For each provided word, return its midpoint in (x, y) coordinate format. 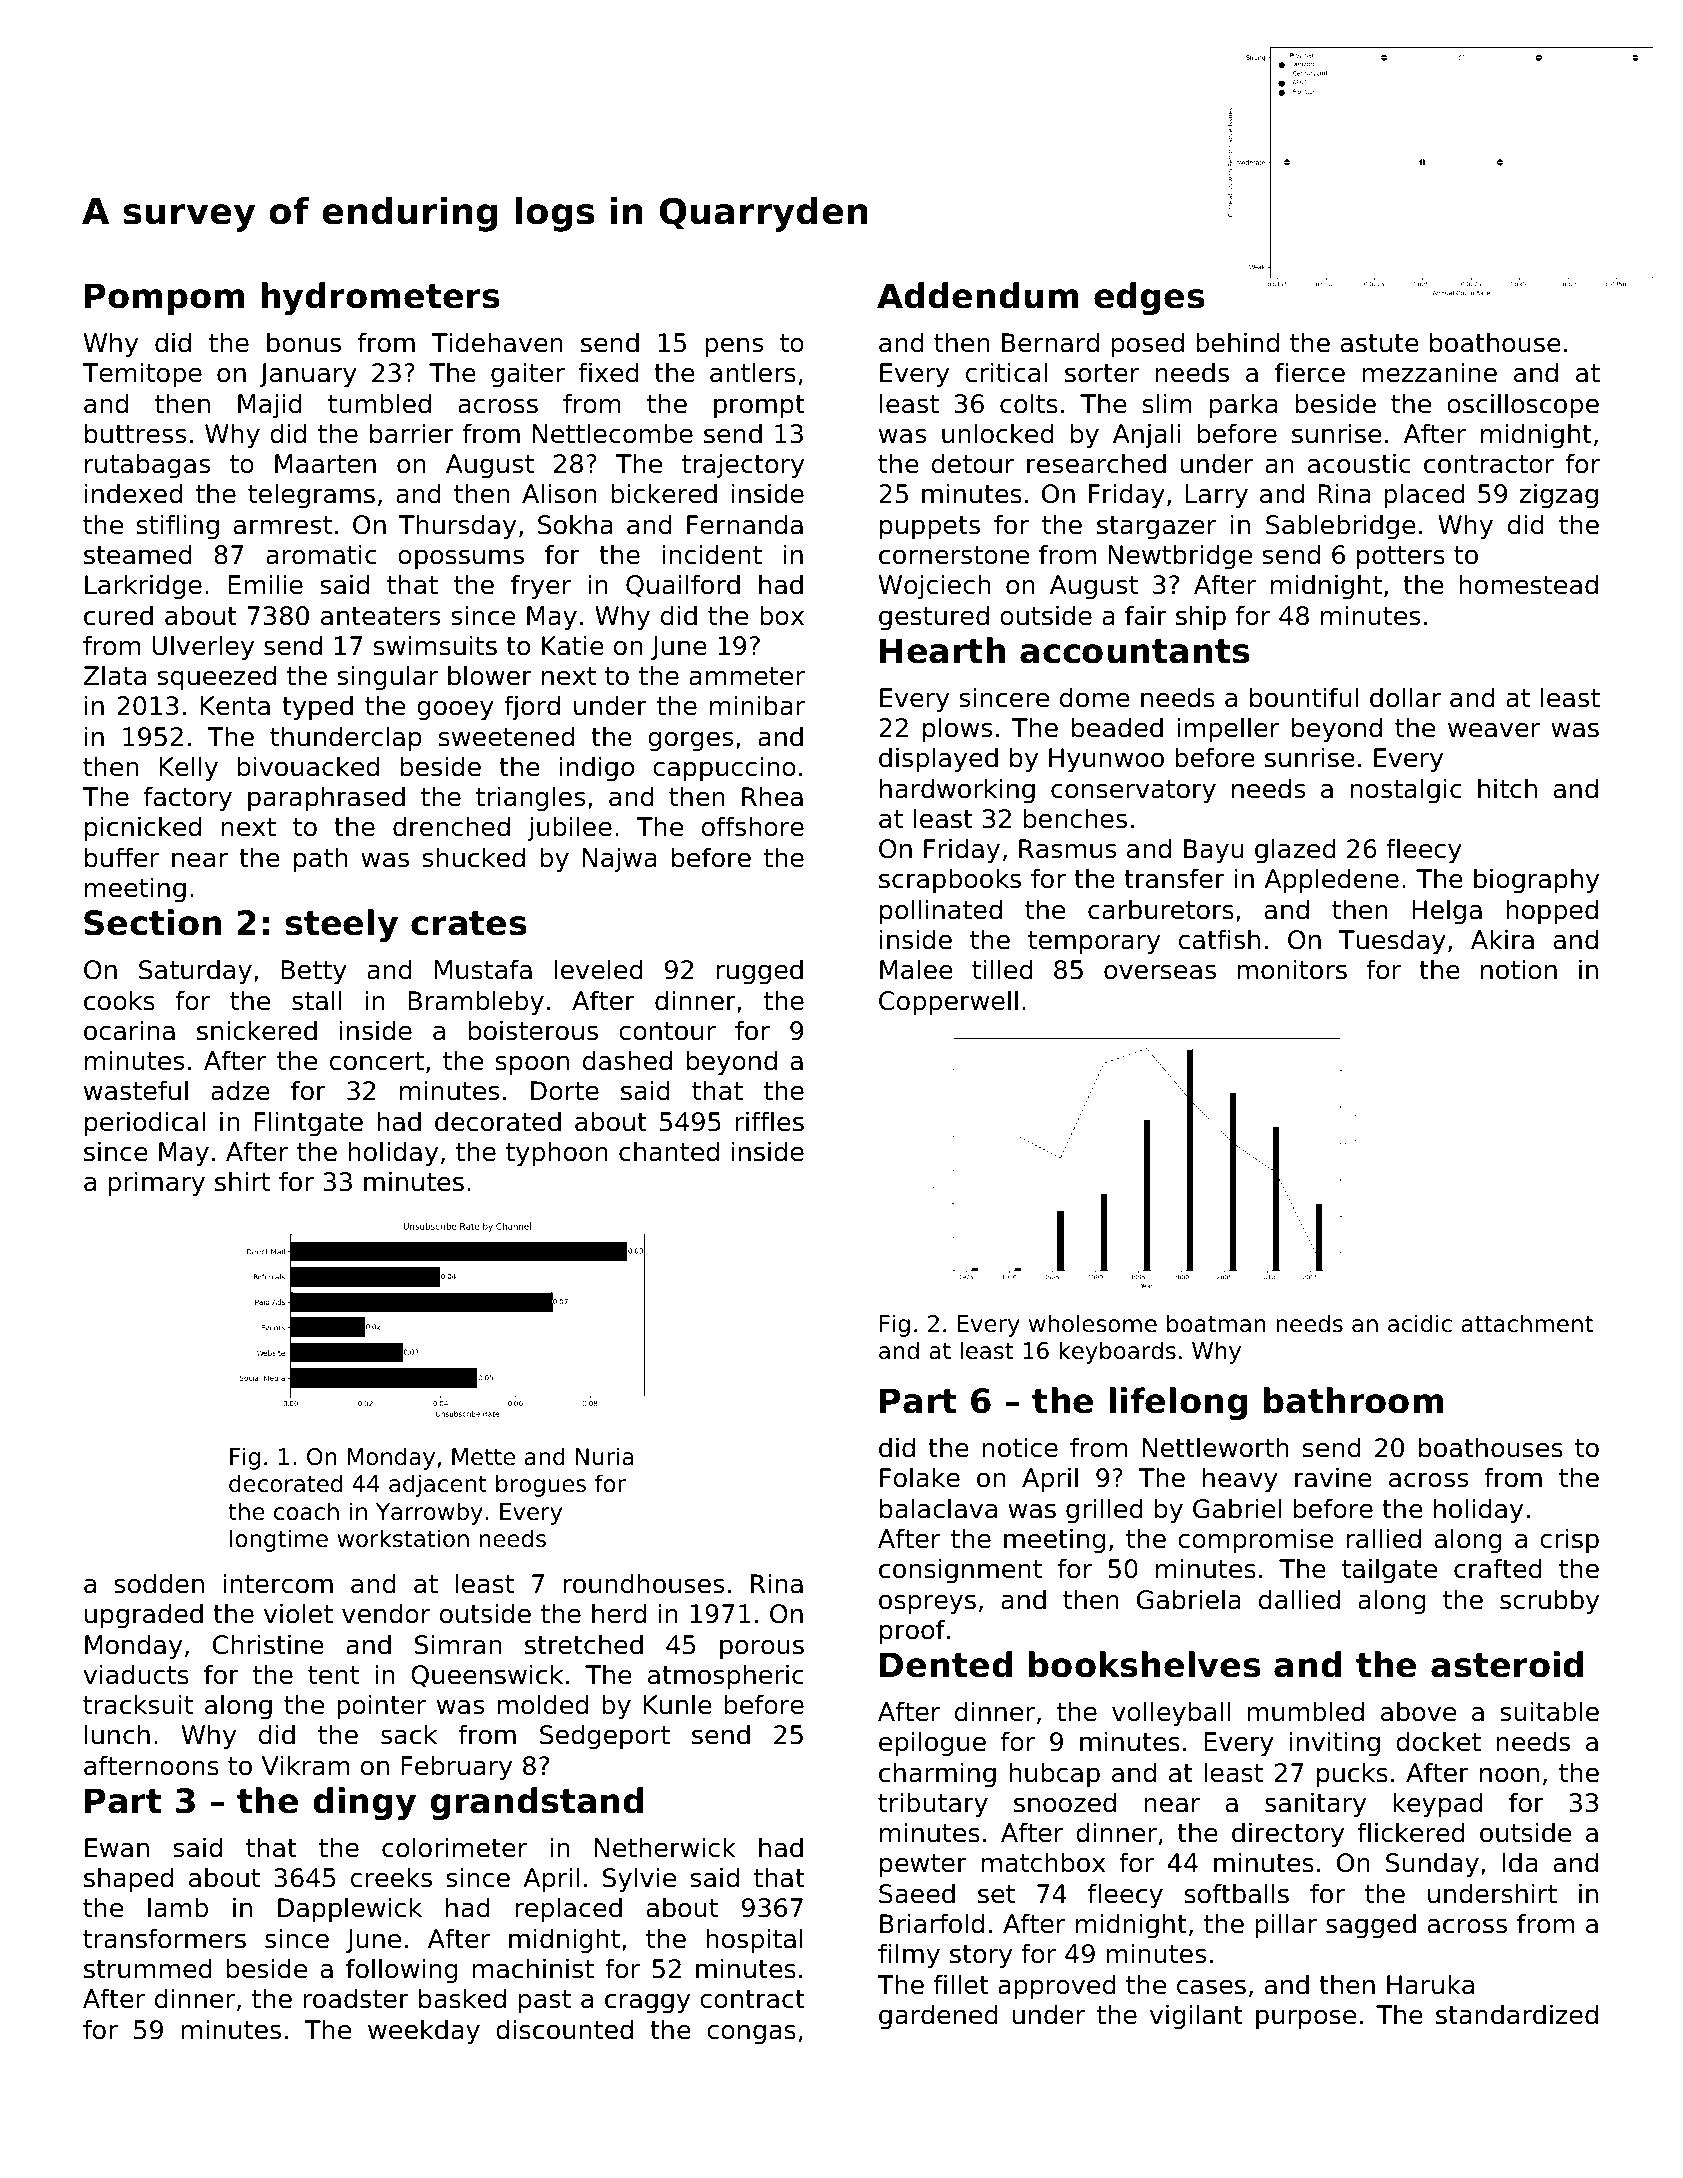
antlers (753, 372)
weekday (424, 2032)
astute (1380, 343)
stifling (178, 527)
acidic (1420, 1323)
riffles (770, 1121)
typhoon (557, 1154)
